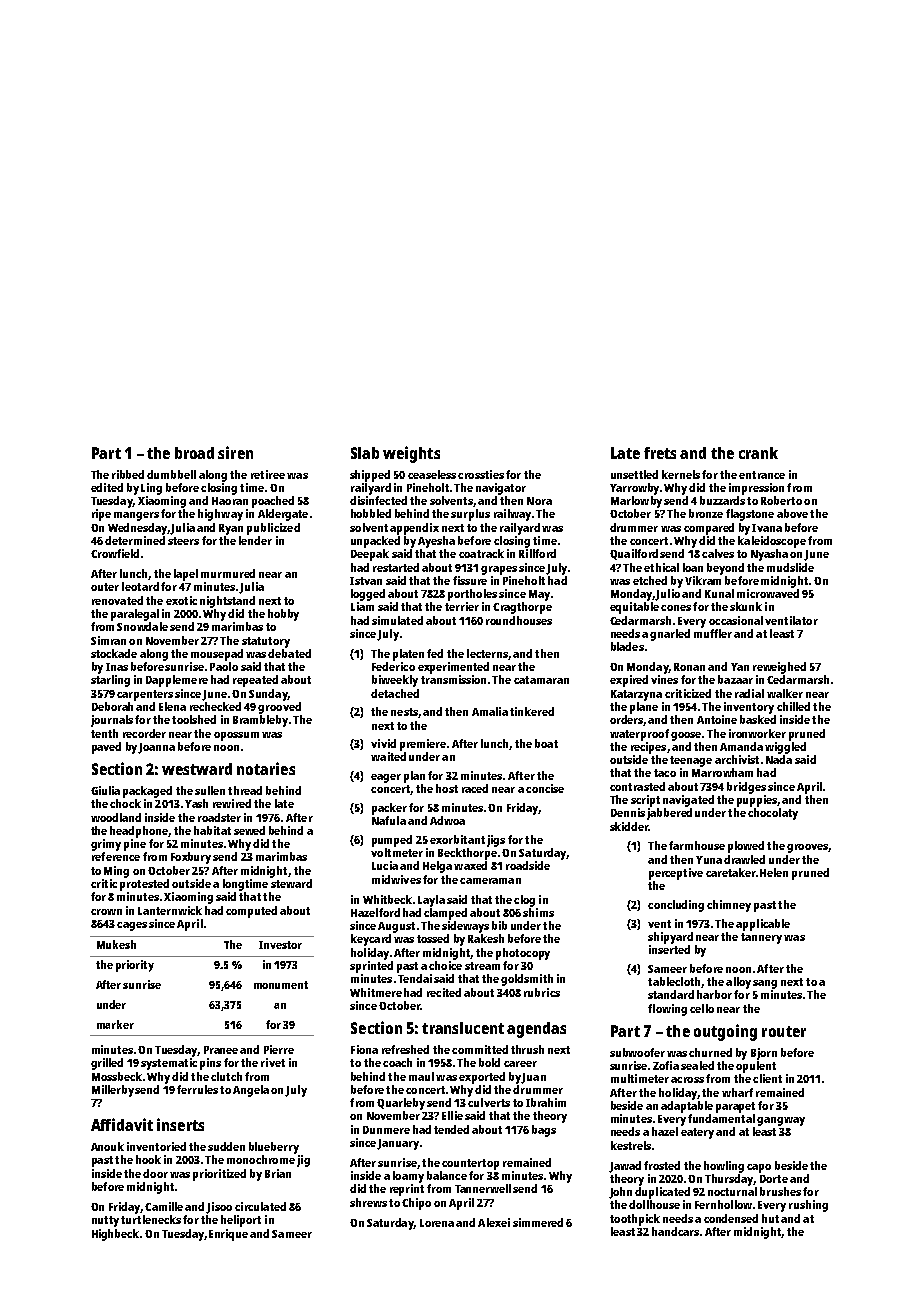  Describe the element at coordinates (532, 711) in the screenshot. I see `tinkered` at that location.
